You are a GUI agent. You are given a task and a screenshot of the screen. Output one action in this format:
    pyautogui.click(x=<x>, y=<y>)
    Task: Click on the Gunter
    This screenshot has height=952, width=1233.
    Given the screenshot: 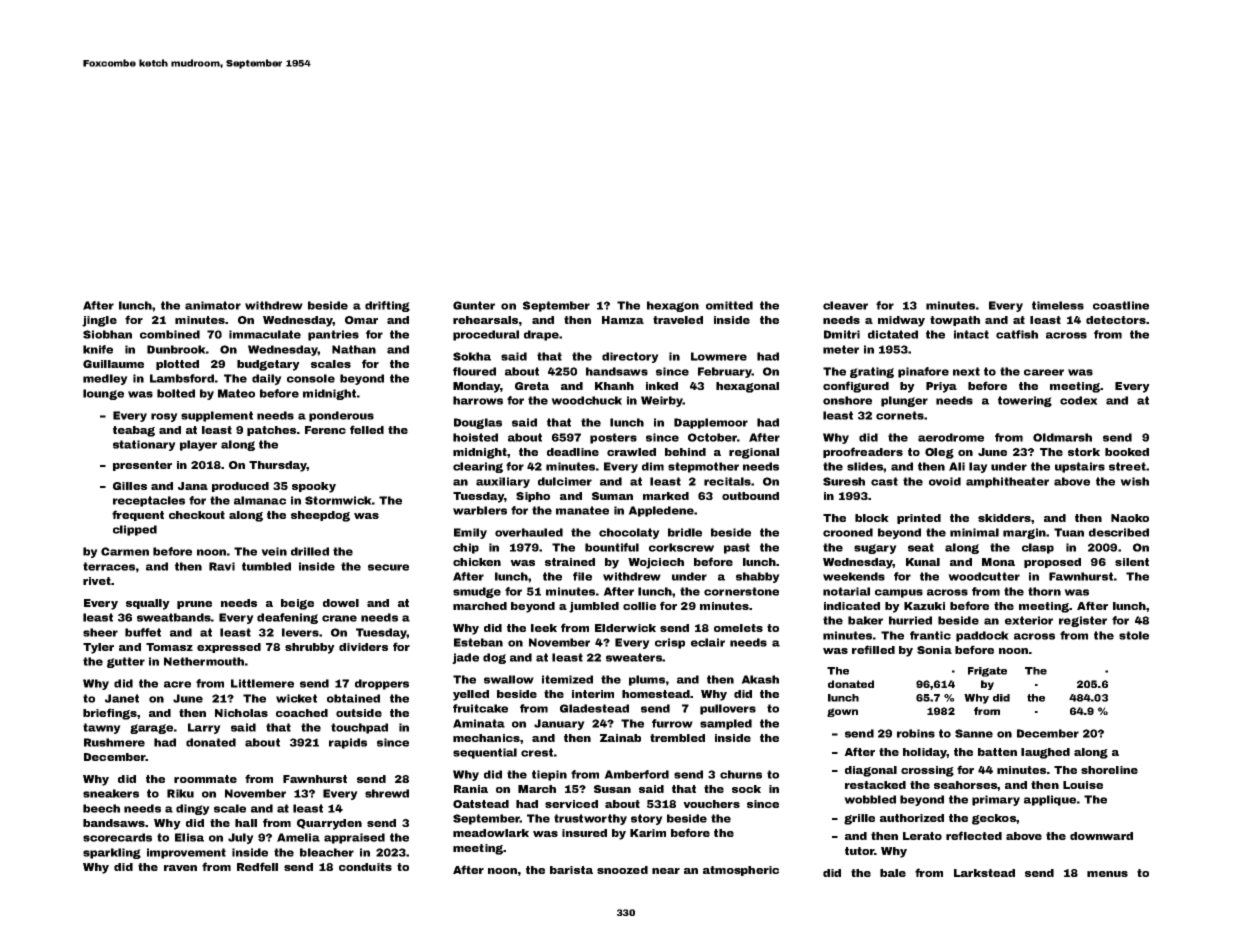 What is the action you would take?
    pyautogui.click(x=474, y=305)
